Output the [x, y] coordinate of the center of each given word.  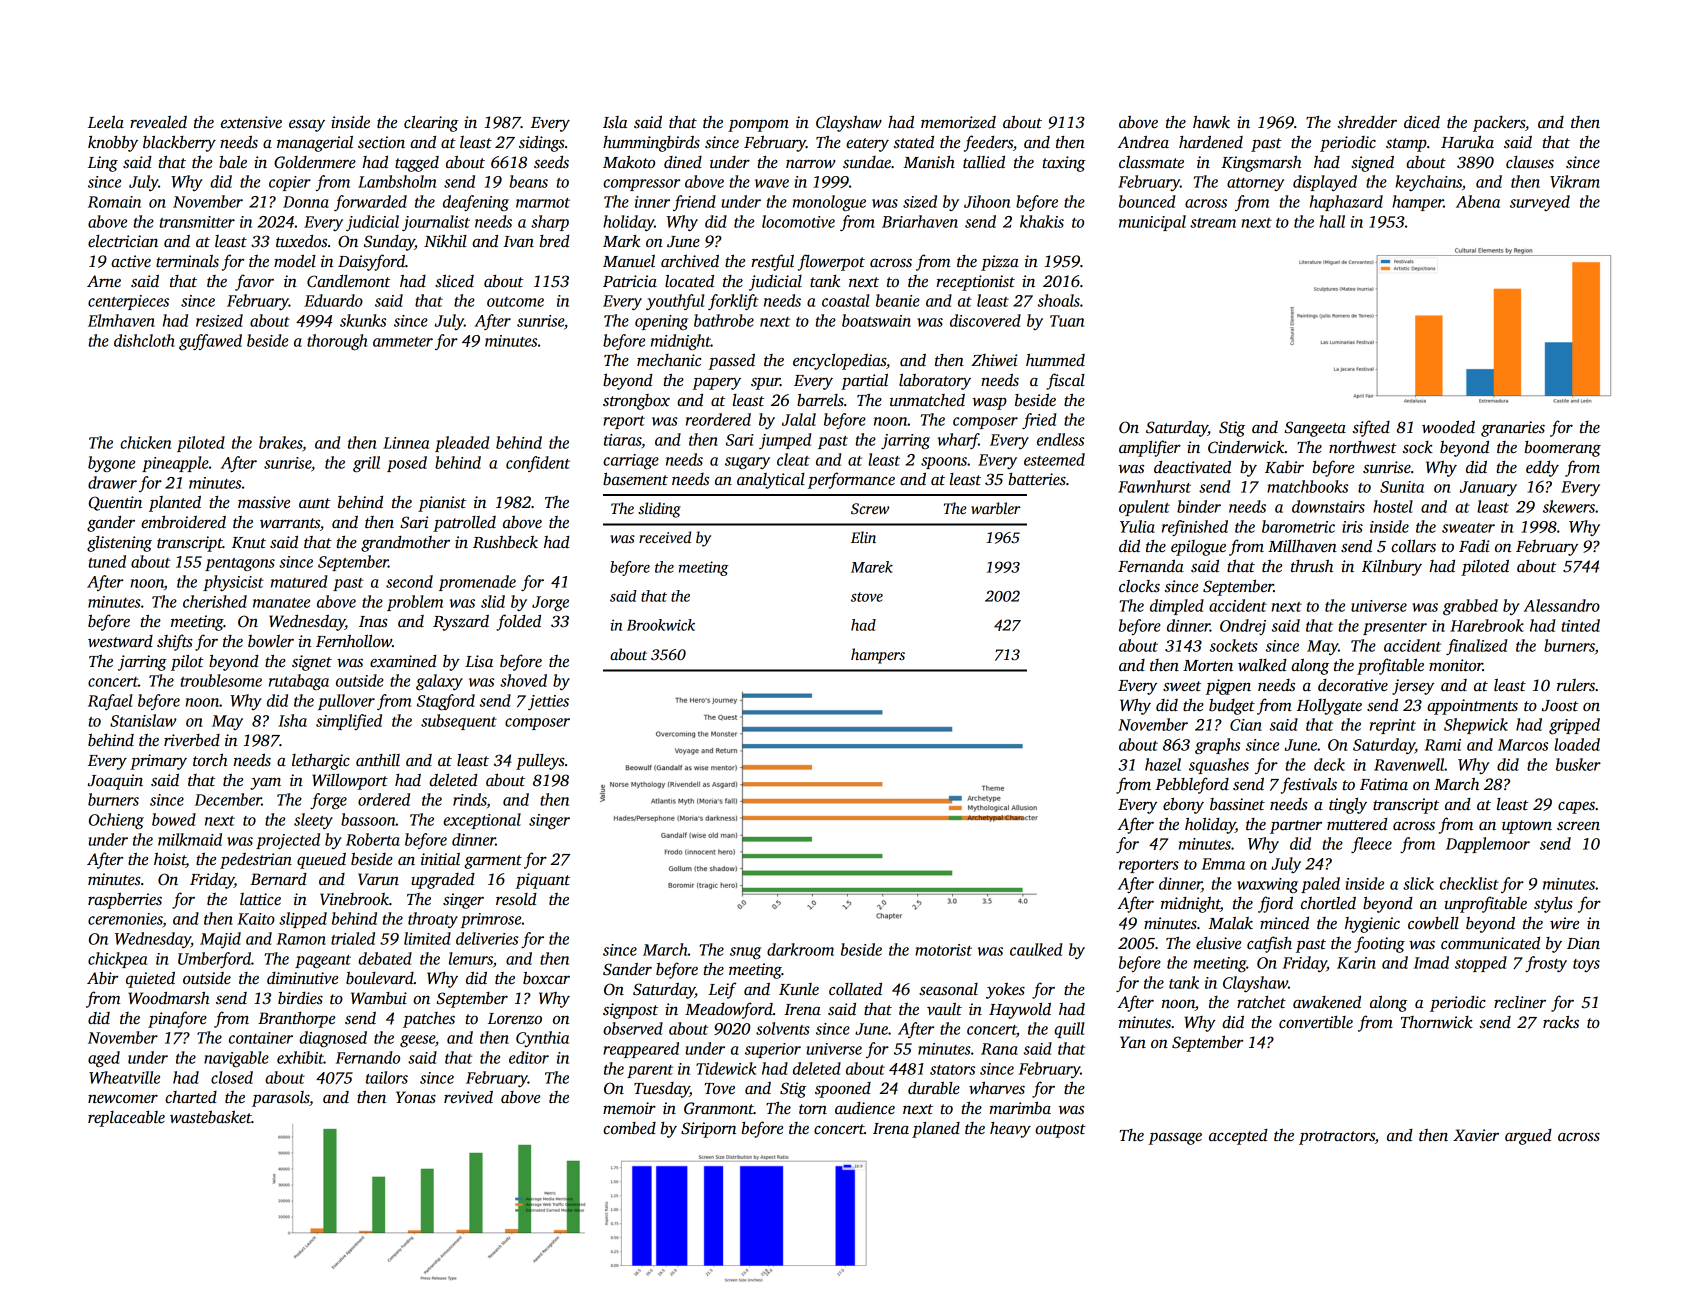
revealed [158, 122]
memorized [958, 122]
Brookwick [661, 625]
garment [493, 862]
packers [1499, 124]
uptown [1527, 827]
